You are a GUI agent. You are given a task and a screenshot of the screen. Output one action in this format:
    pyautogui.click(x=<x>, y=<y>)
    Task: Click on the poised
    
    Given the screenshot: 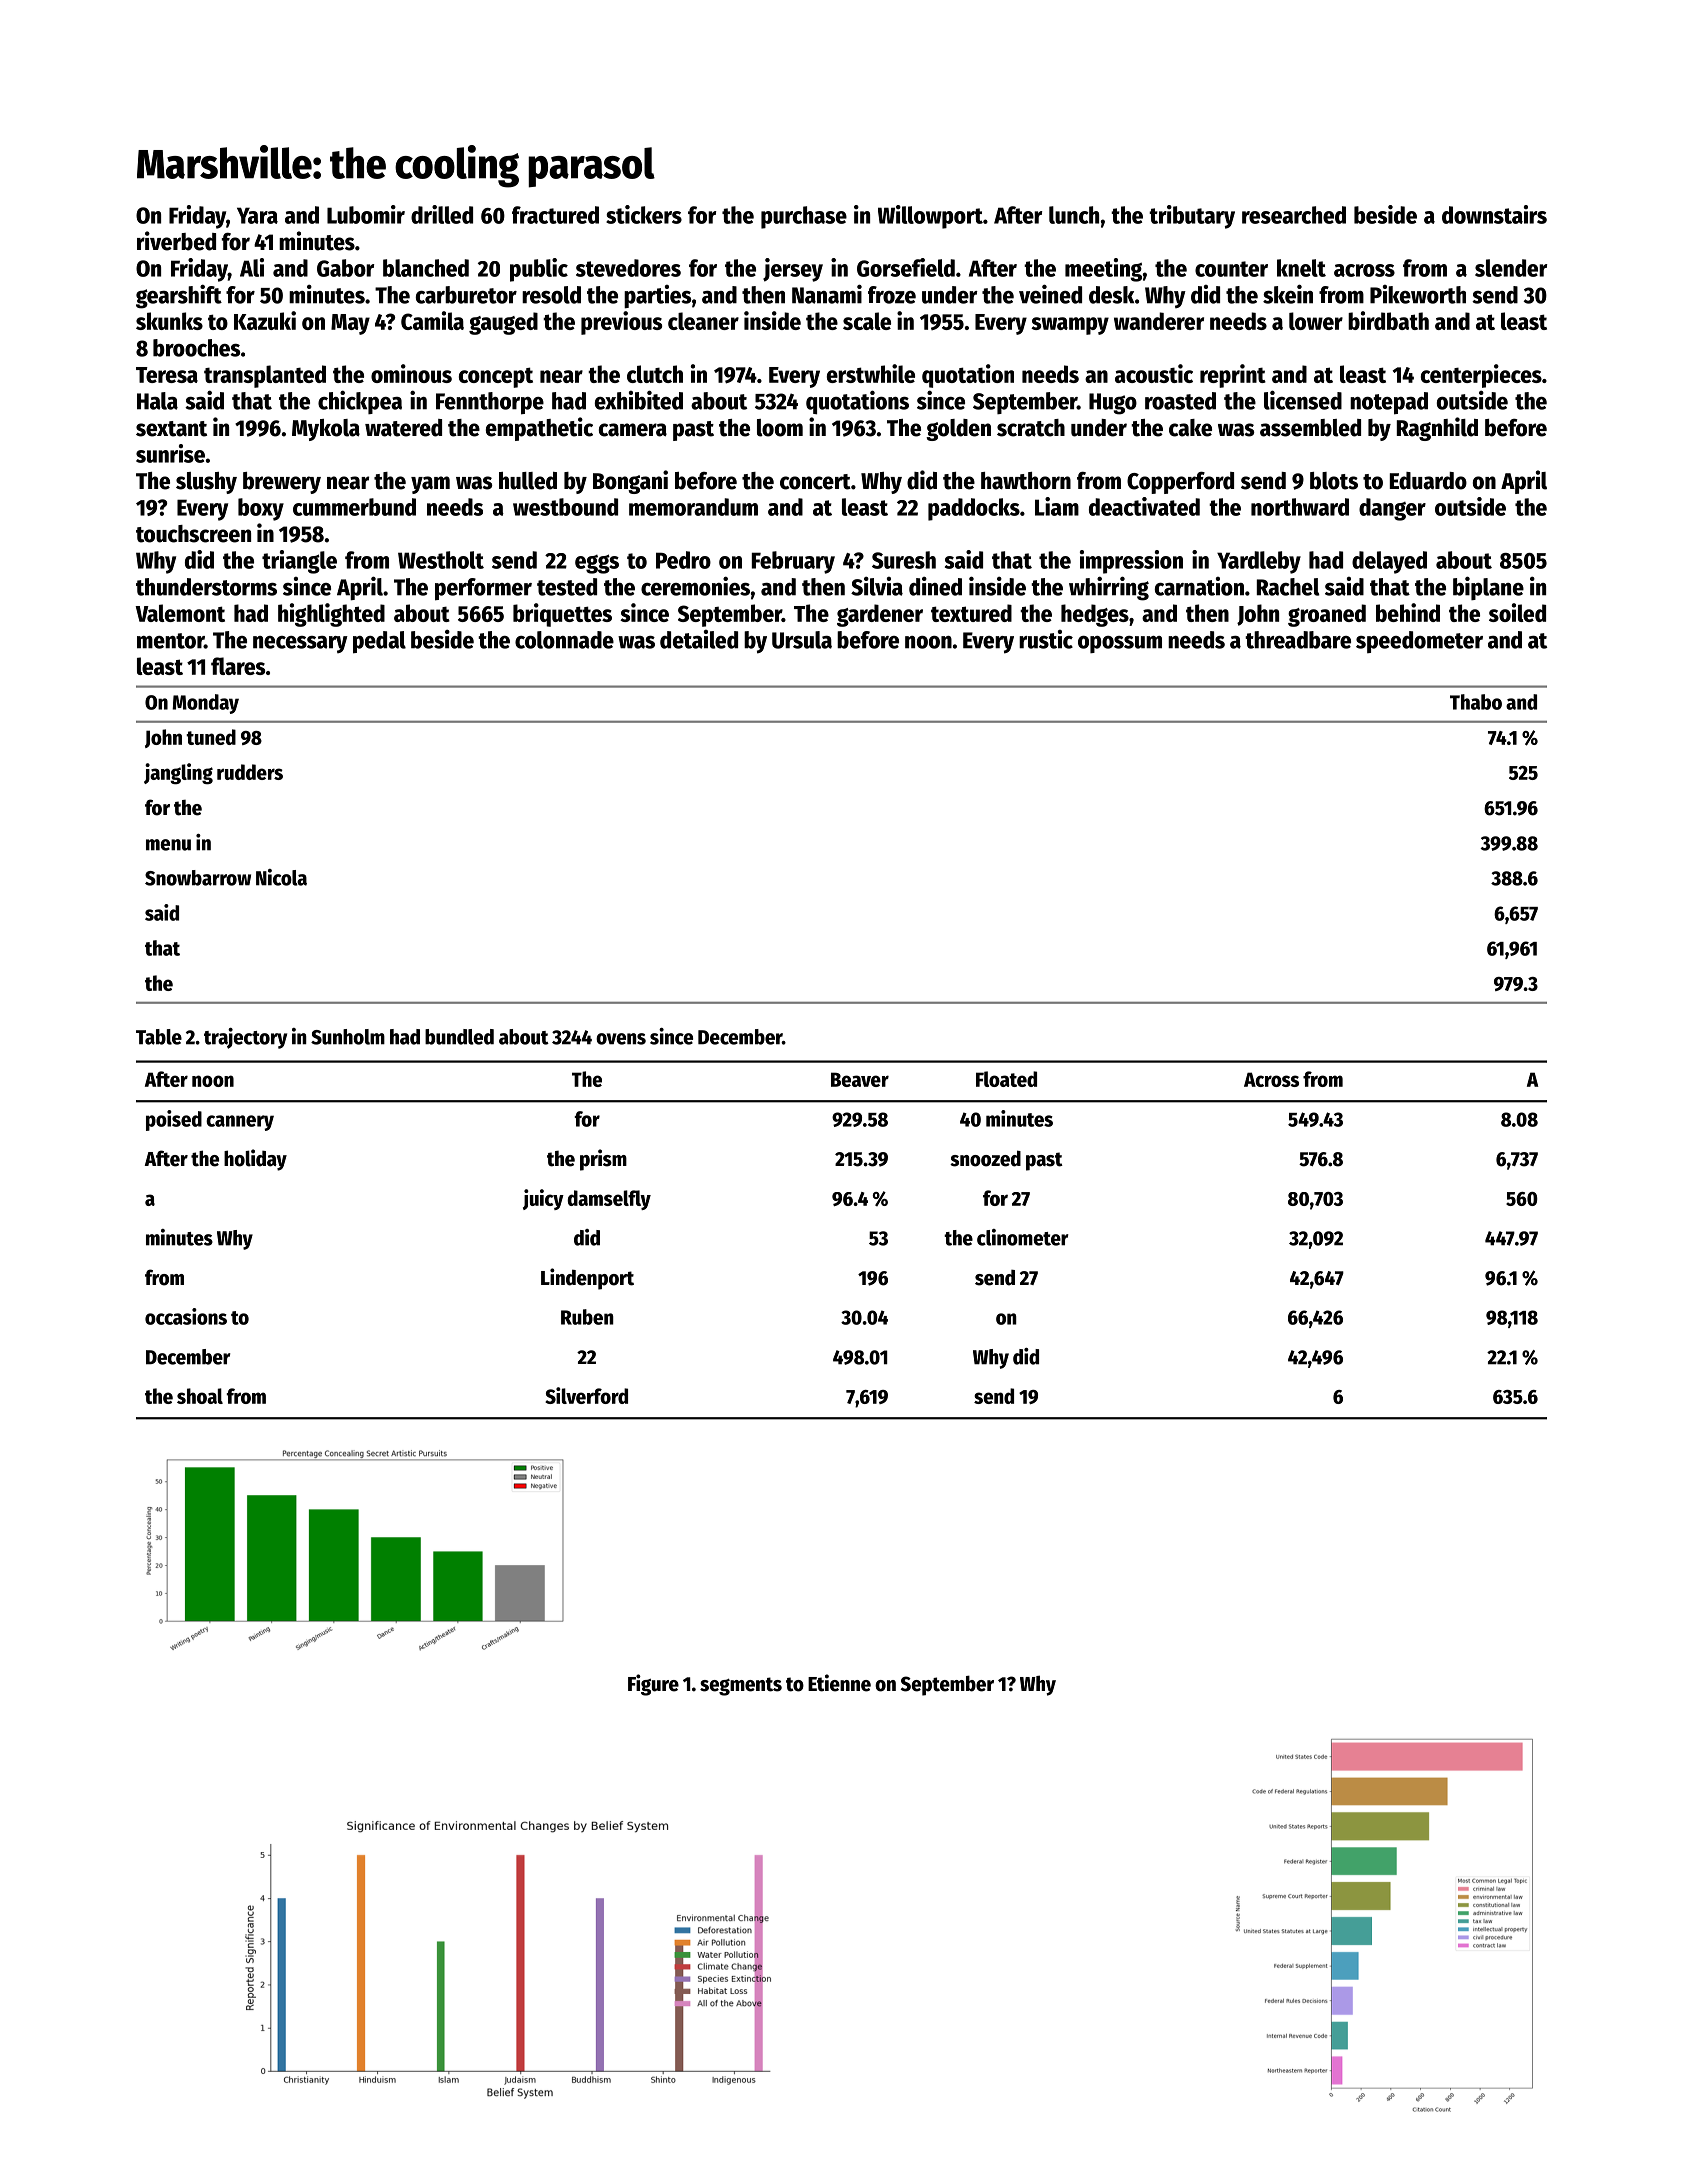 What is the action you would take?
    pyautogui.click(x=174, y=1120)
